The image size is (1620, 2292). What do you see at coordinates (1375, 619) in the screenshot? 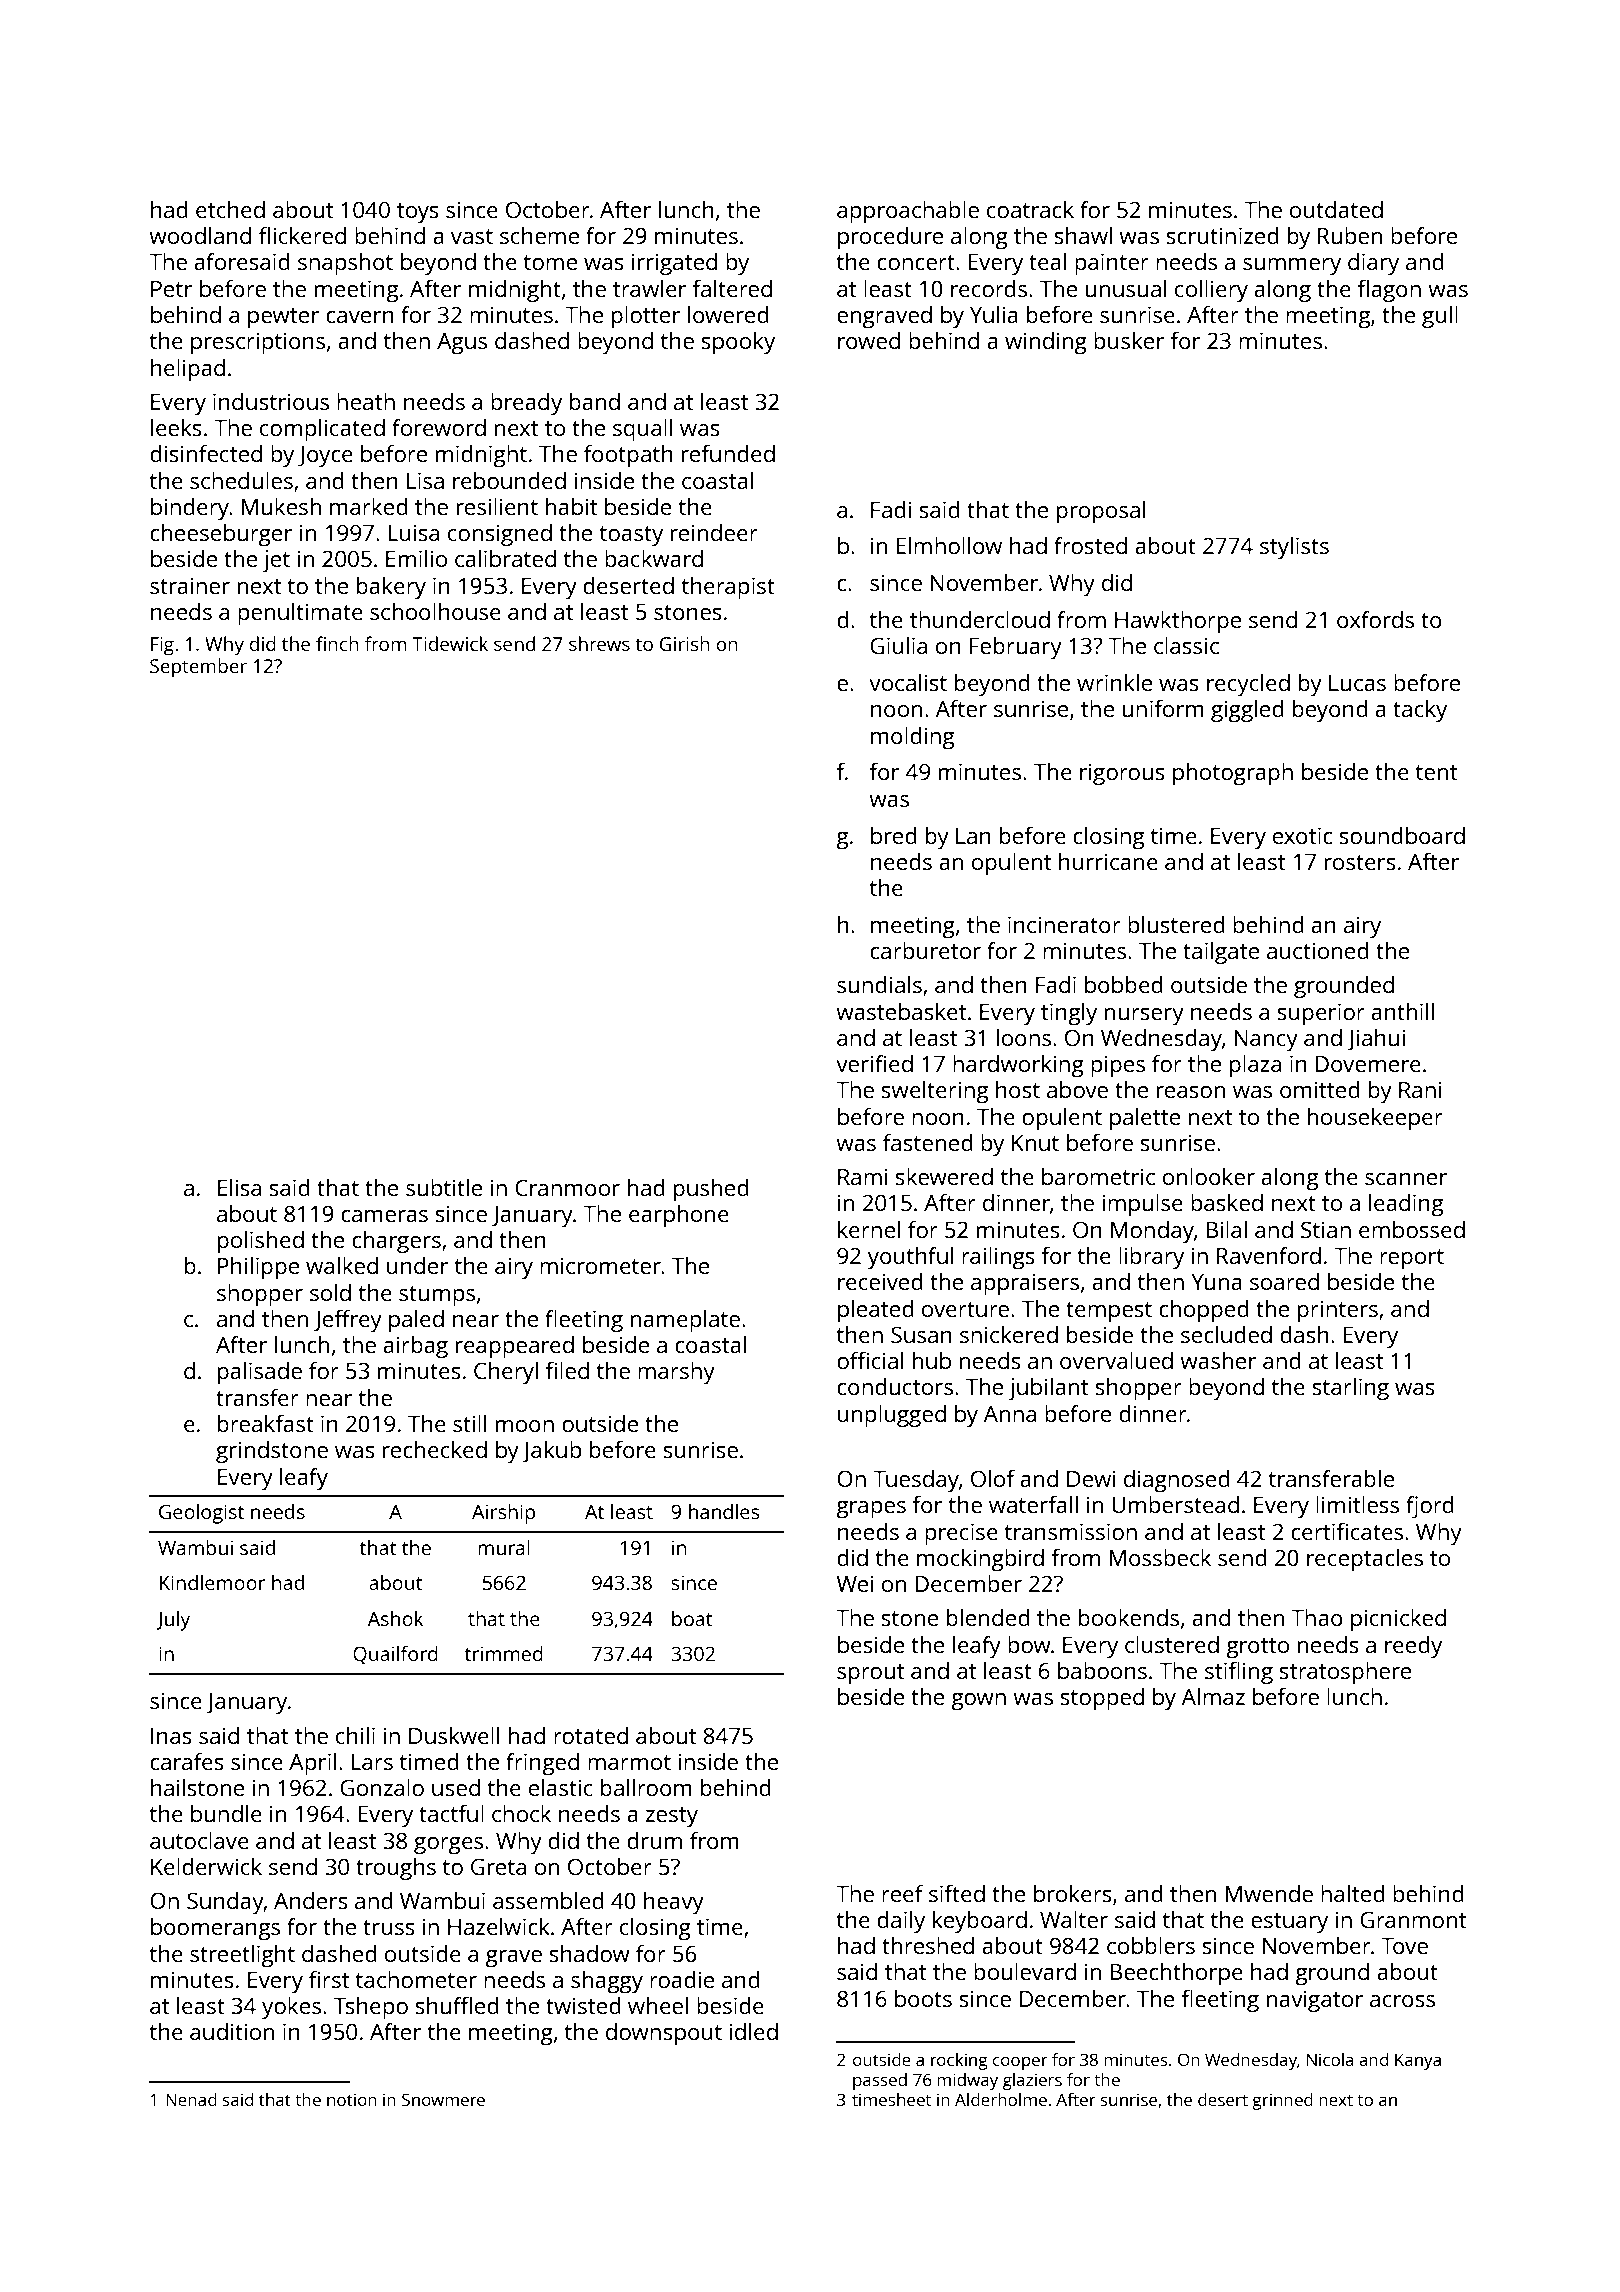
I see `oxfords` at bounding box center [1375, 619].
